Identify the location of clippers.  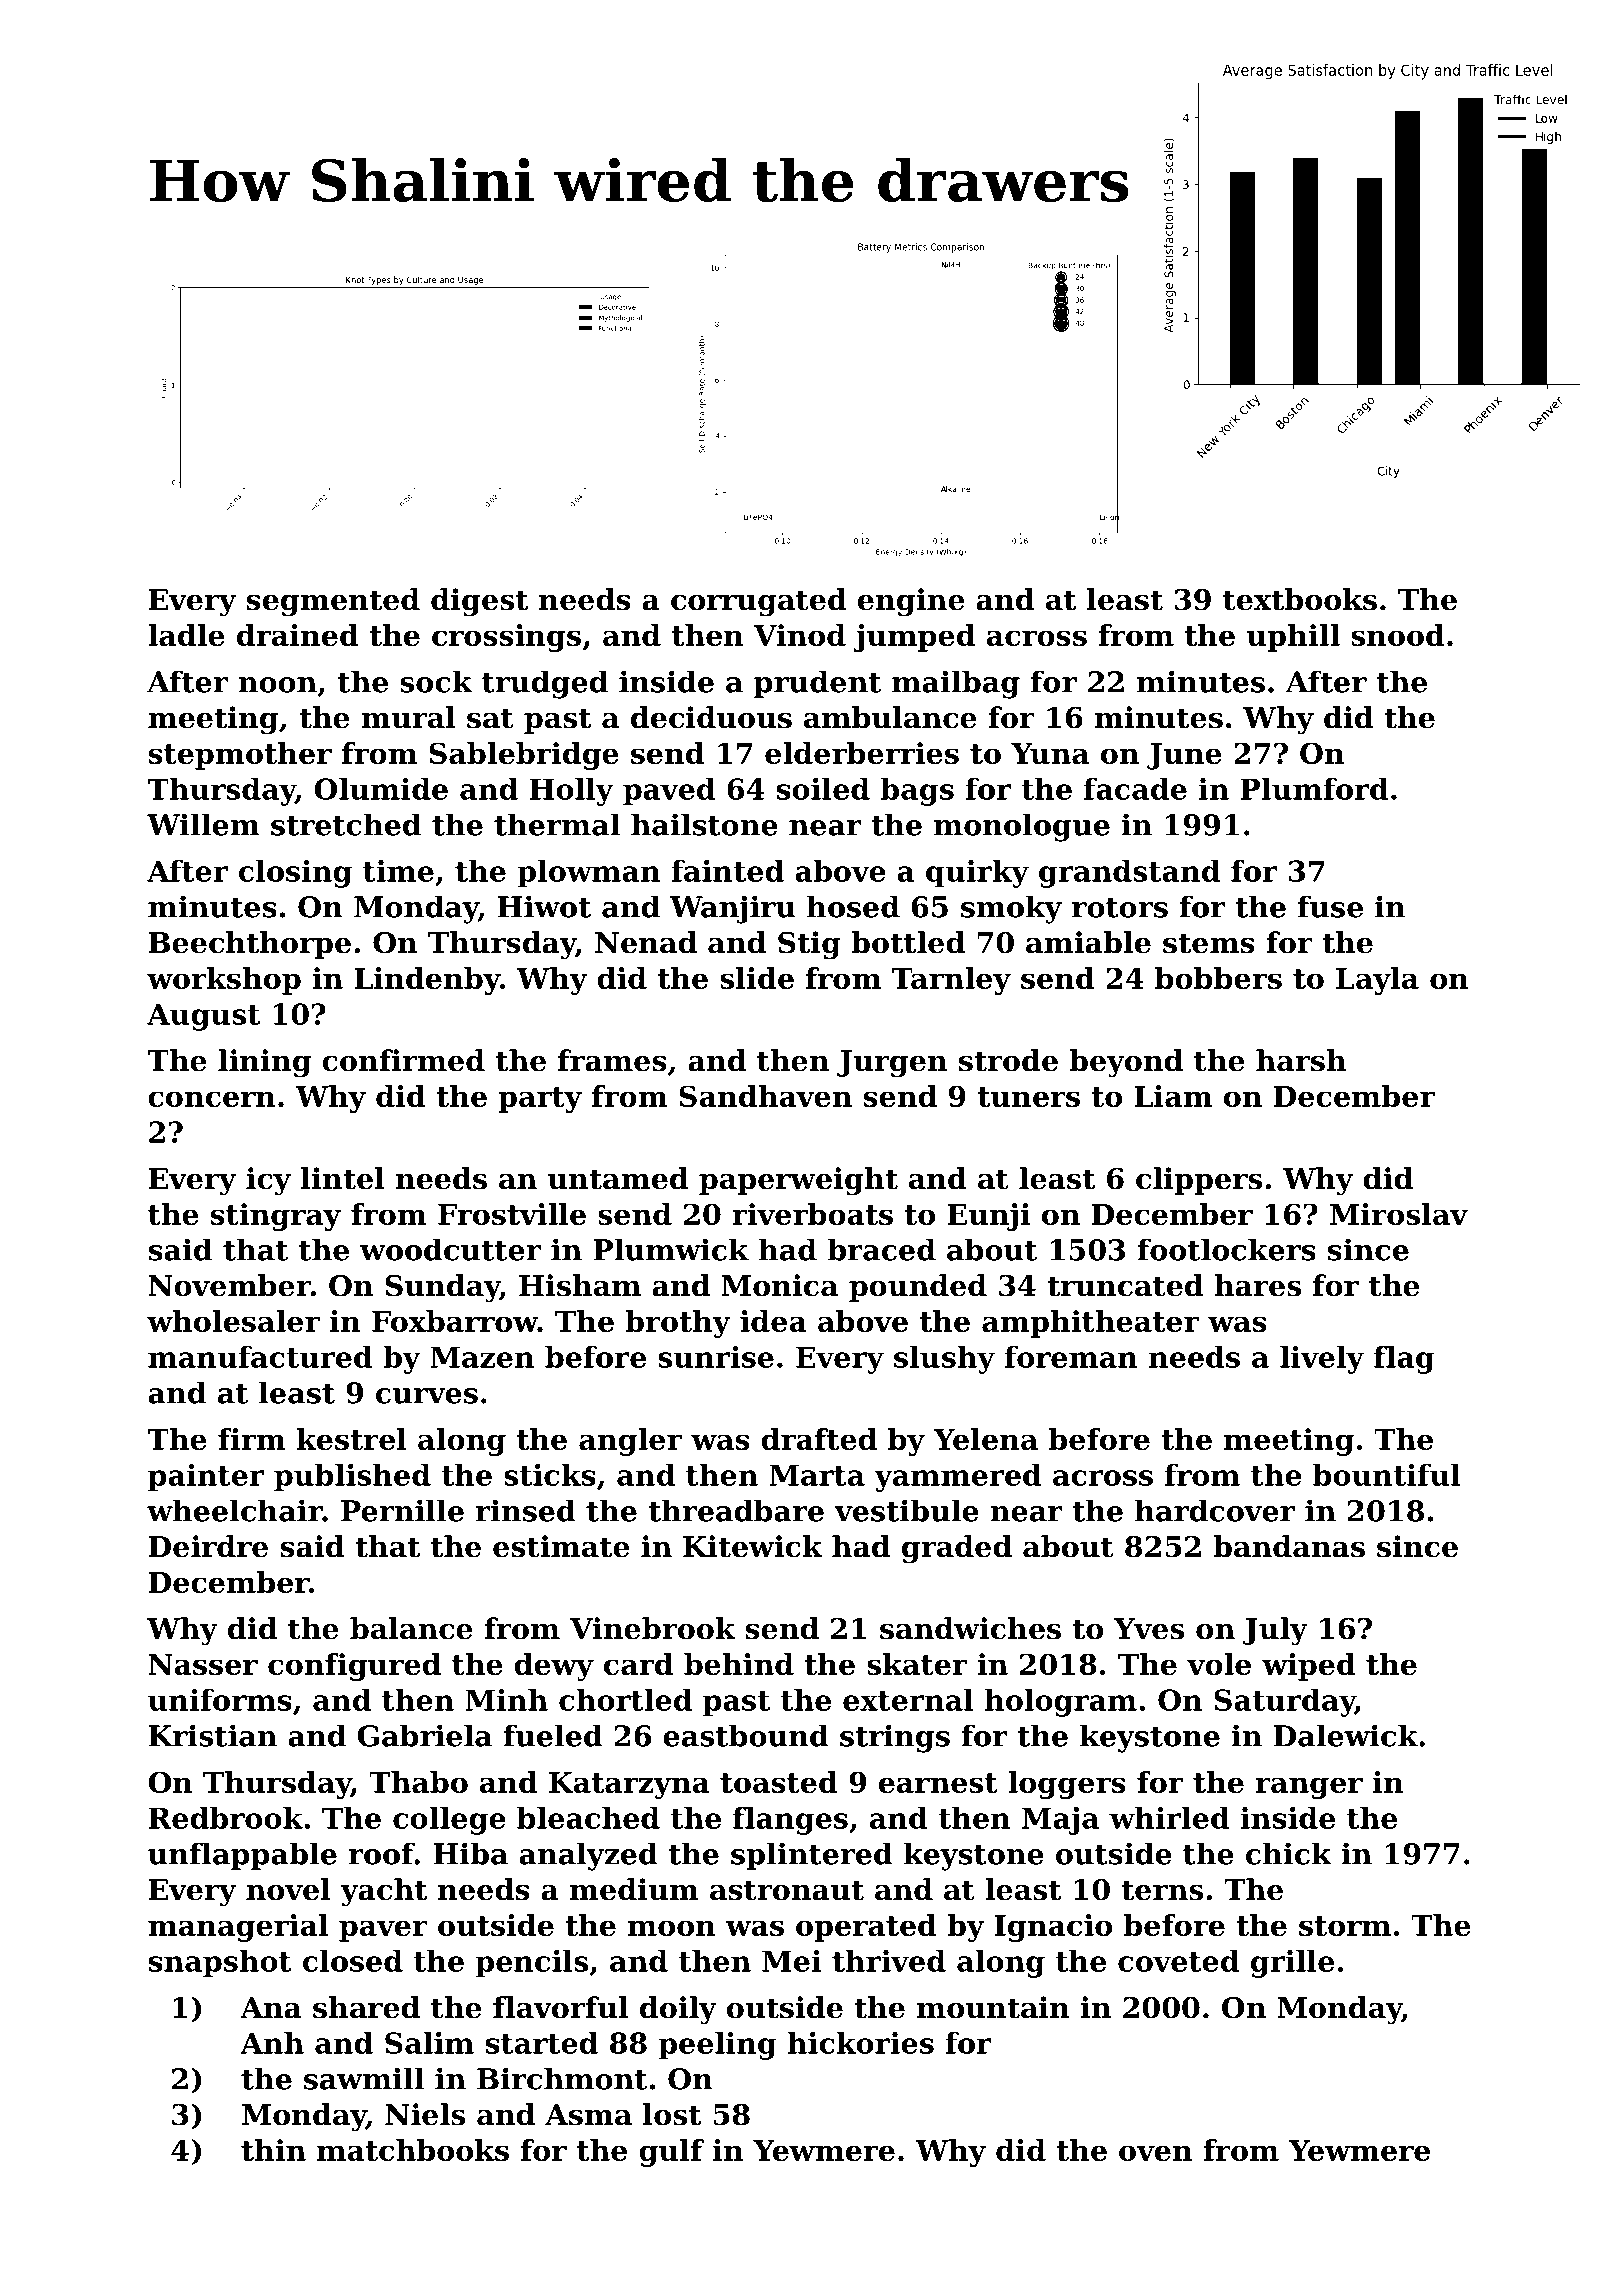
(1199, 1181).
